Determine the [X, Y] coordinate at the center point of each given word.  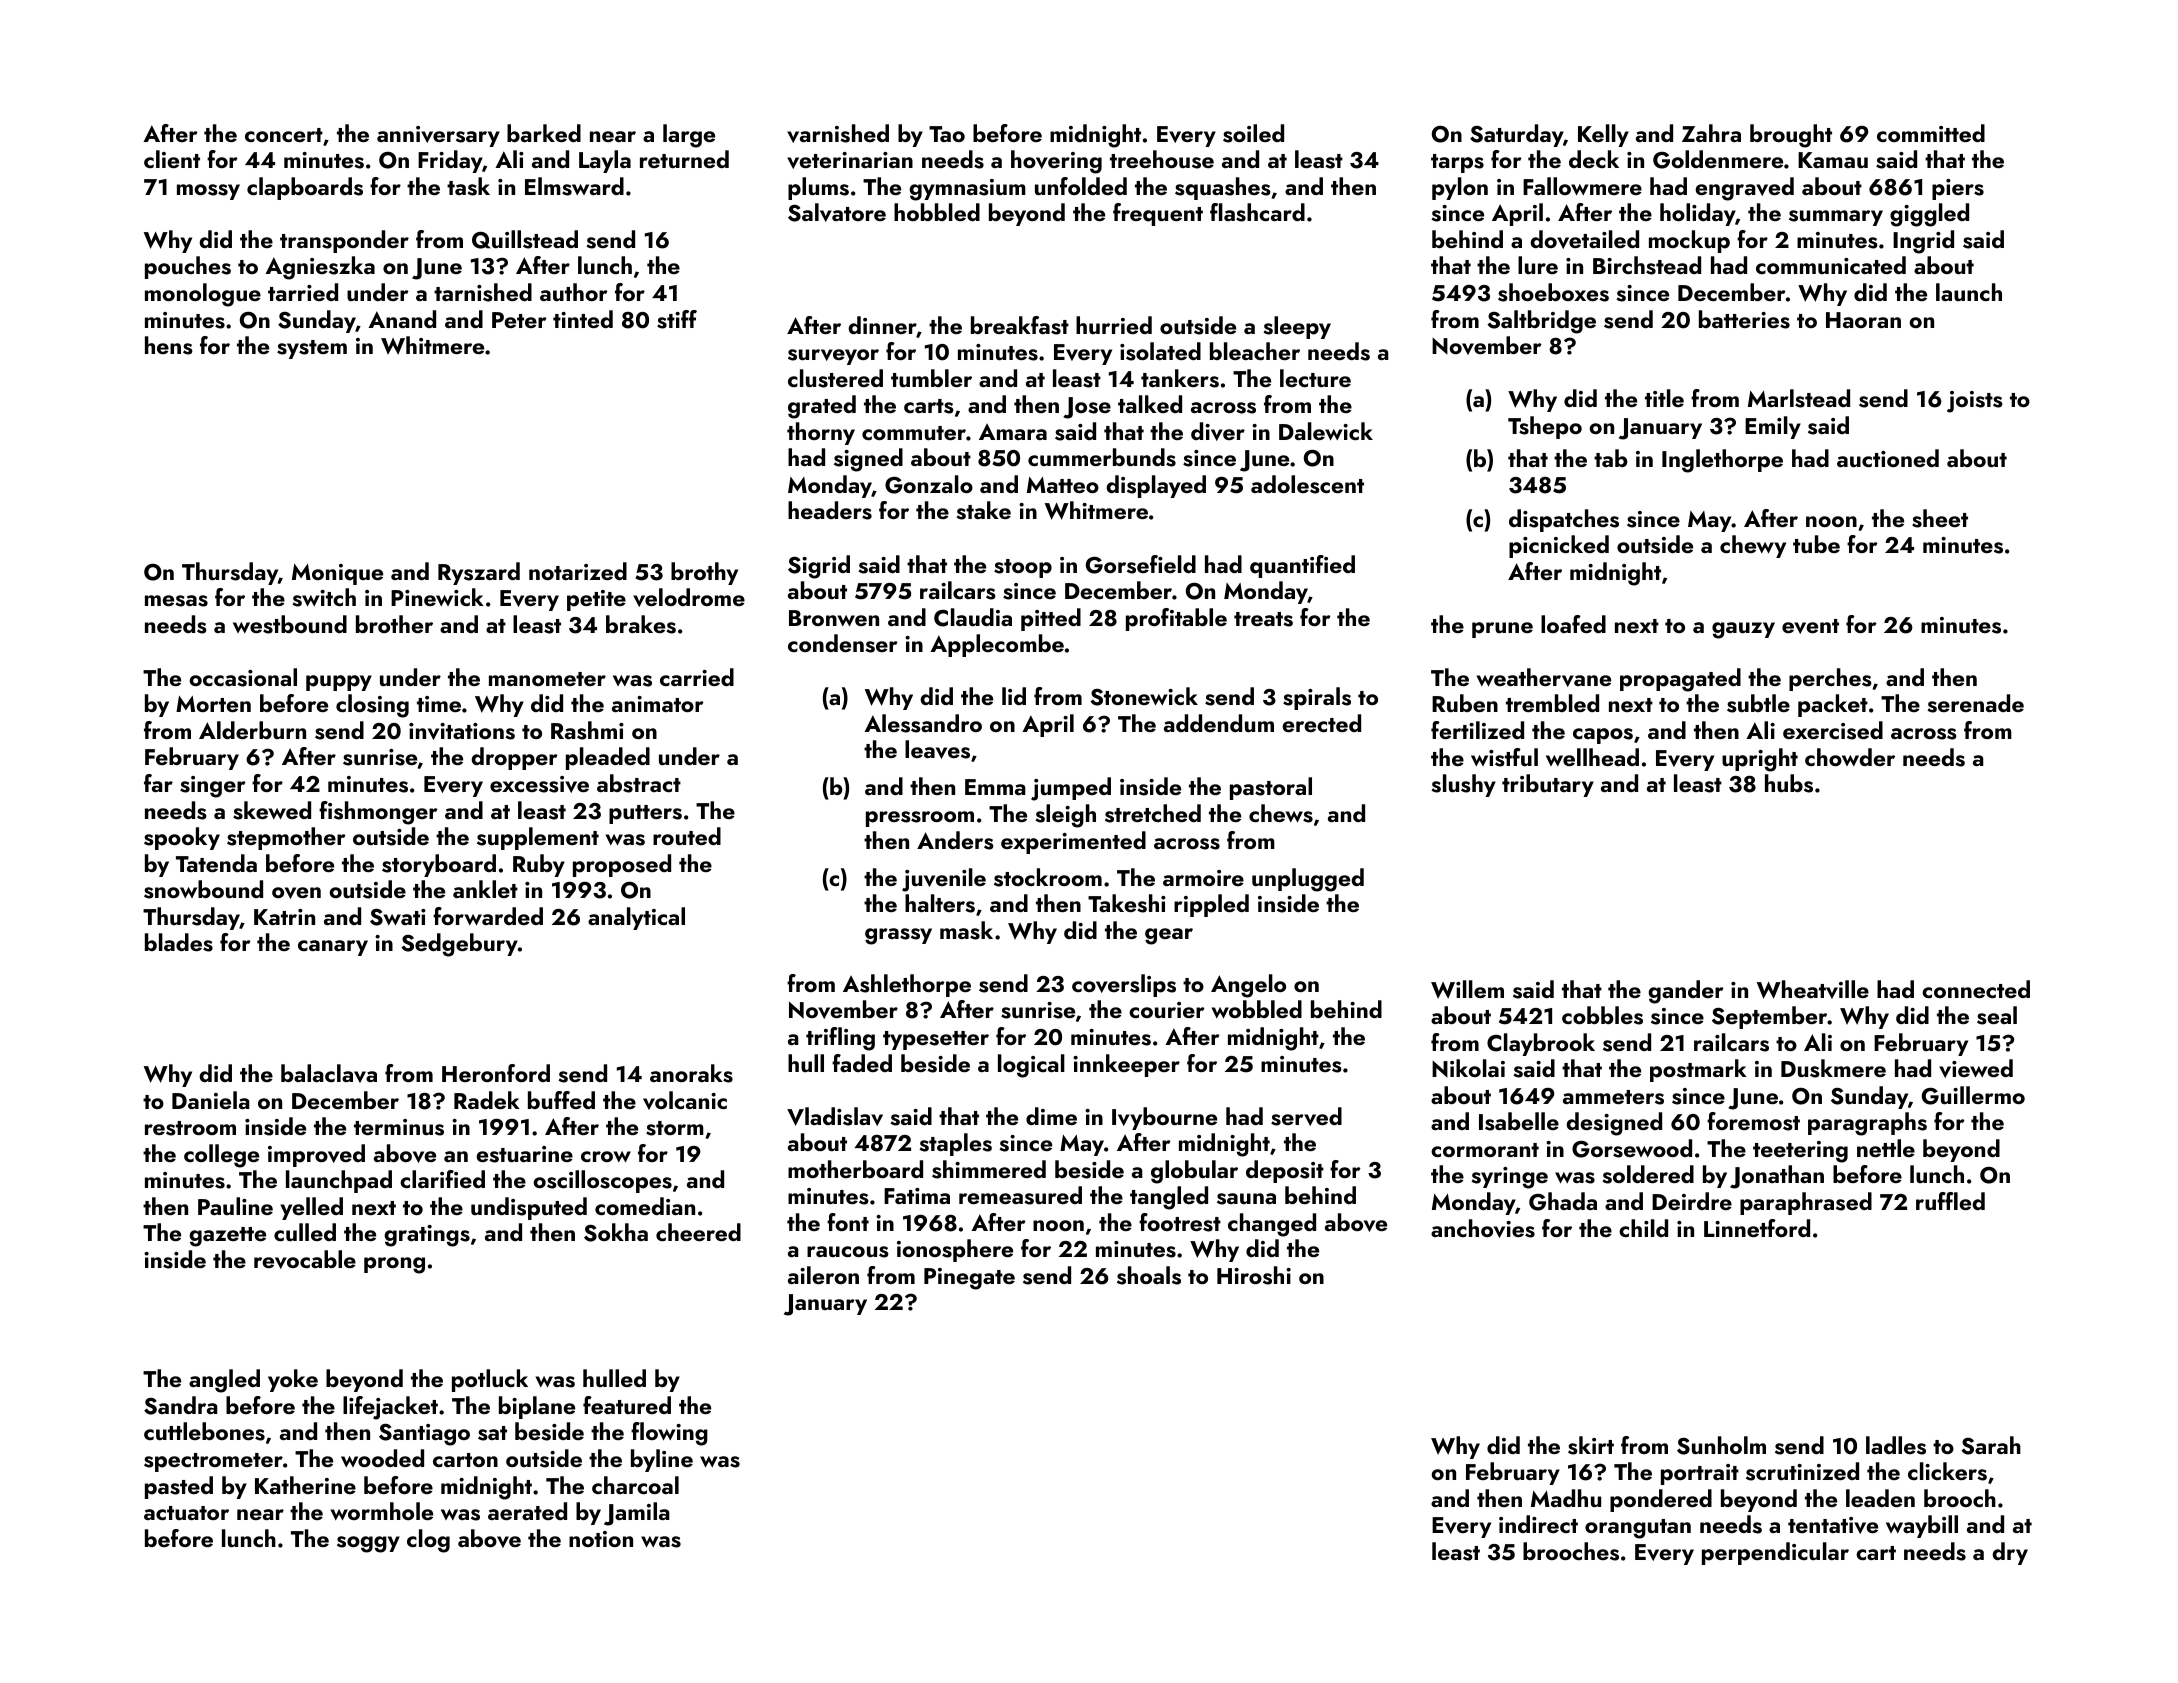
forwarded [488, 916]
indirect [1538, 1524]
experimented [1073, 842]
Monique [337, 574]
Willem [1467, 989]
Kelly [1603, 135]
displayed [1156, 486]
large [689, 136]
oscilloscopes [602, 1181]
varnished [838, 133]
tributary [1548, 785]
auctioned [1888, 458]
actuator [186, 1513]
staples [955, 1144]
